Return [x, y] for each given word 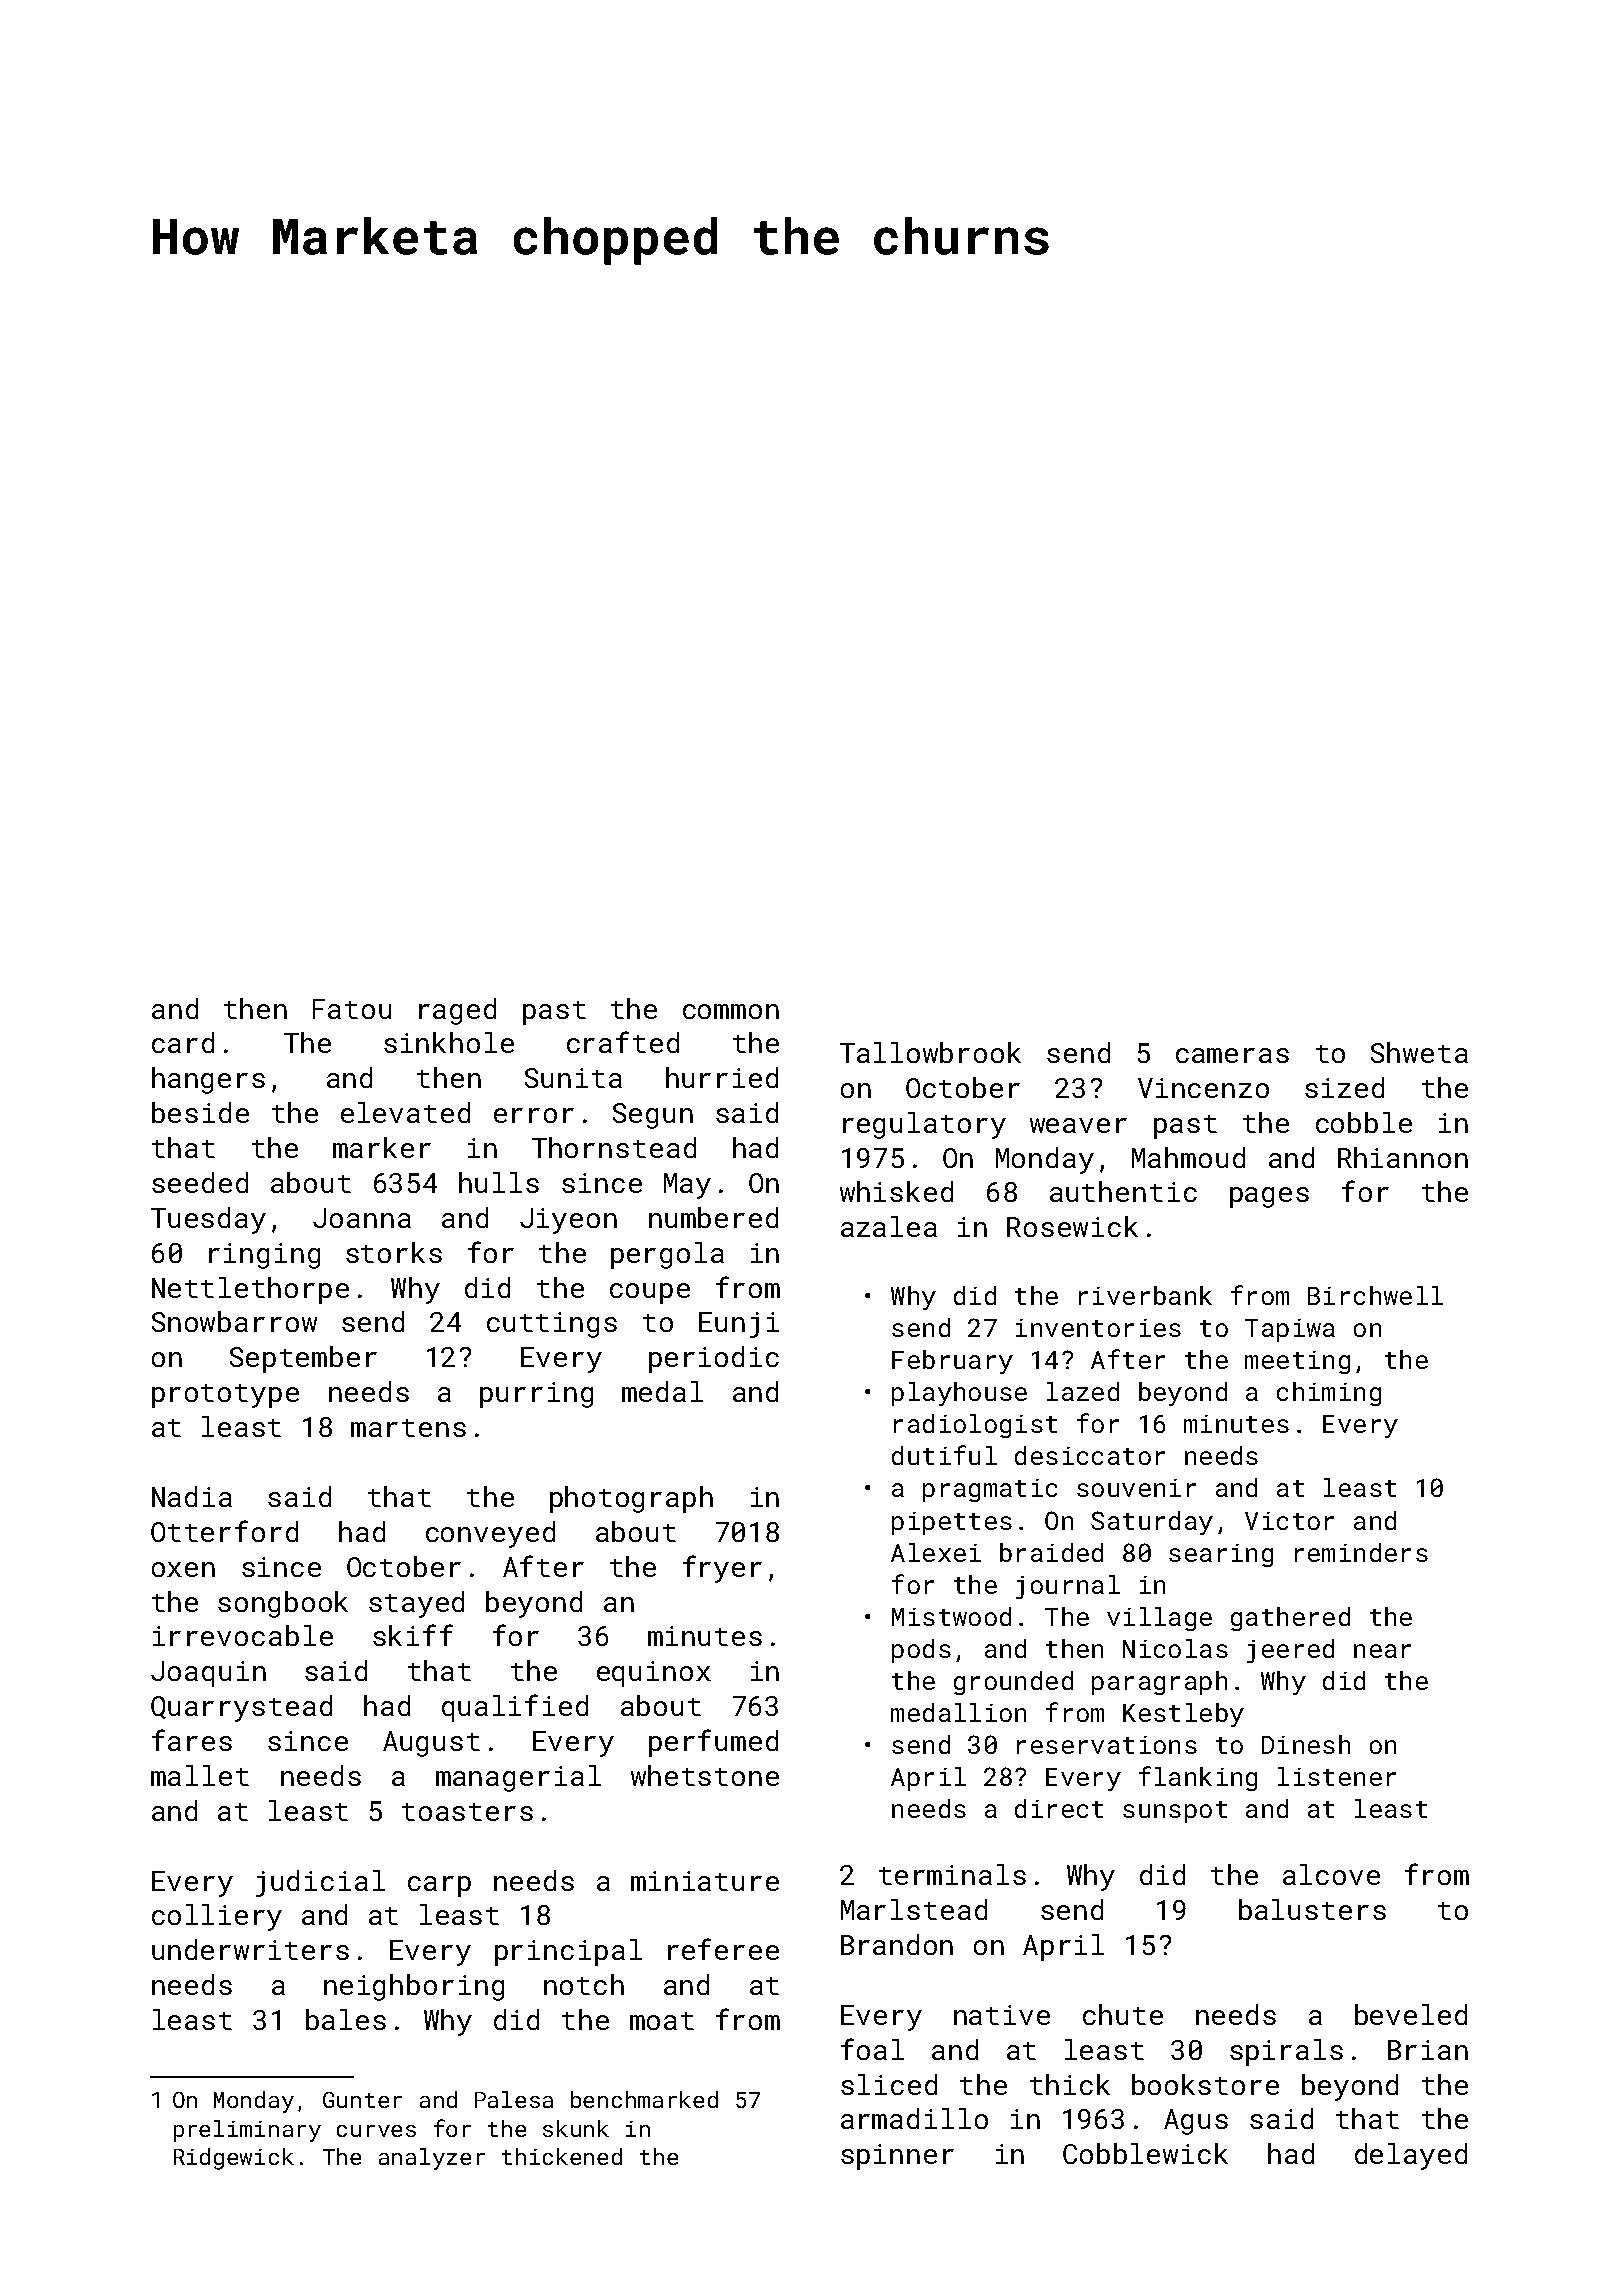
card [183, 1042]
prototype [225, 1396]
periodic [714, 1359]
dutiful [944, 1455]
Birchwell [1375, 1295]
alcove [1331, 1874]
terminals [952, 1874]
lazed [1083, 1391]
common [731, 1011]
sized [1344, 1087]
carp [439, 1886]
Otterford [224, 1531]
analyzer [432, 2159]
